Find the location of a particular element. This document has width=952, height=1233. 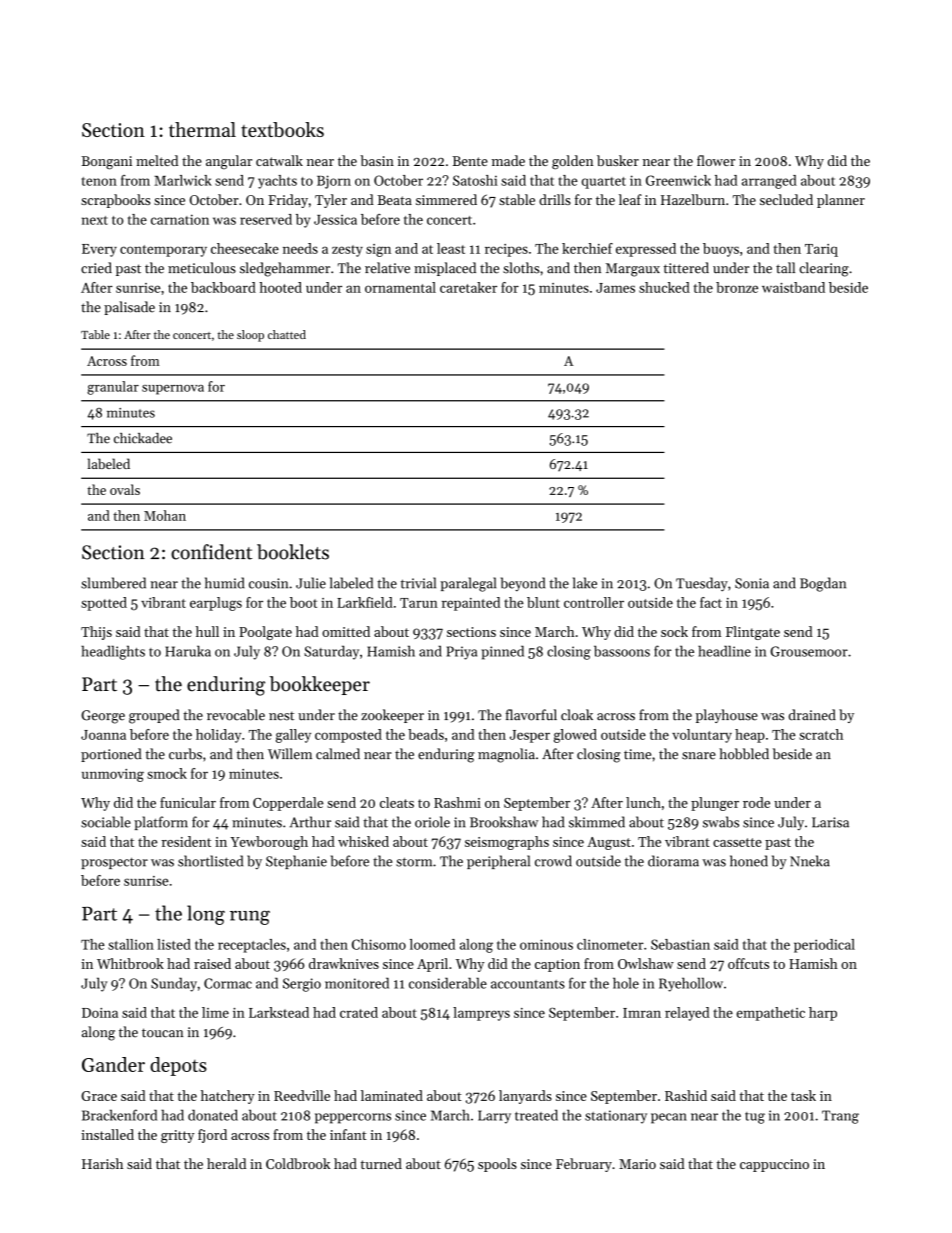

Brookshaw is located at coordinates (504, 822).
